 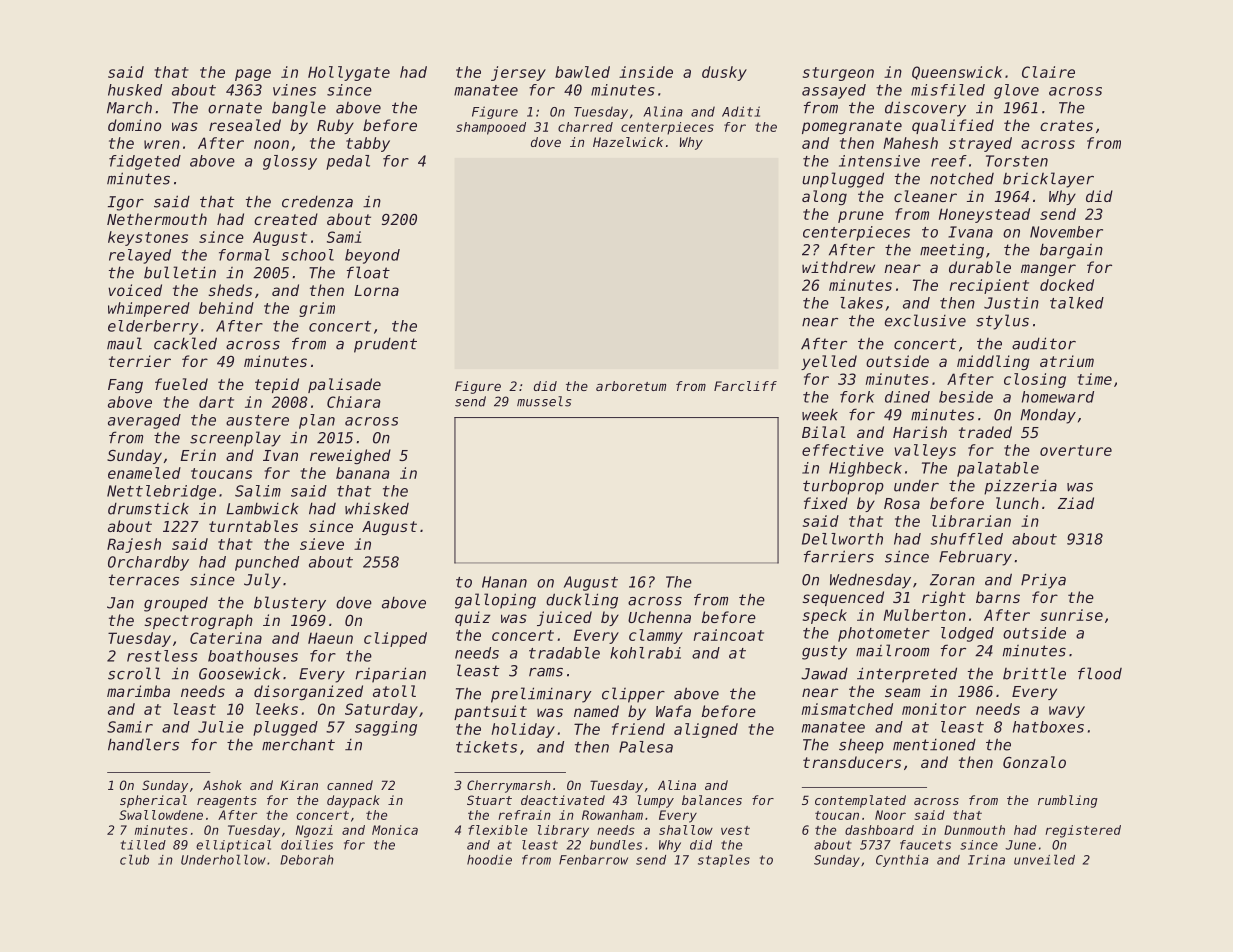 I want to click on banana, so click(x=363, y=473).
